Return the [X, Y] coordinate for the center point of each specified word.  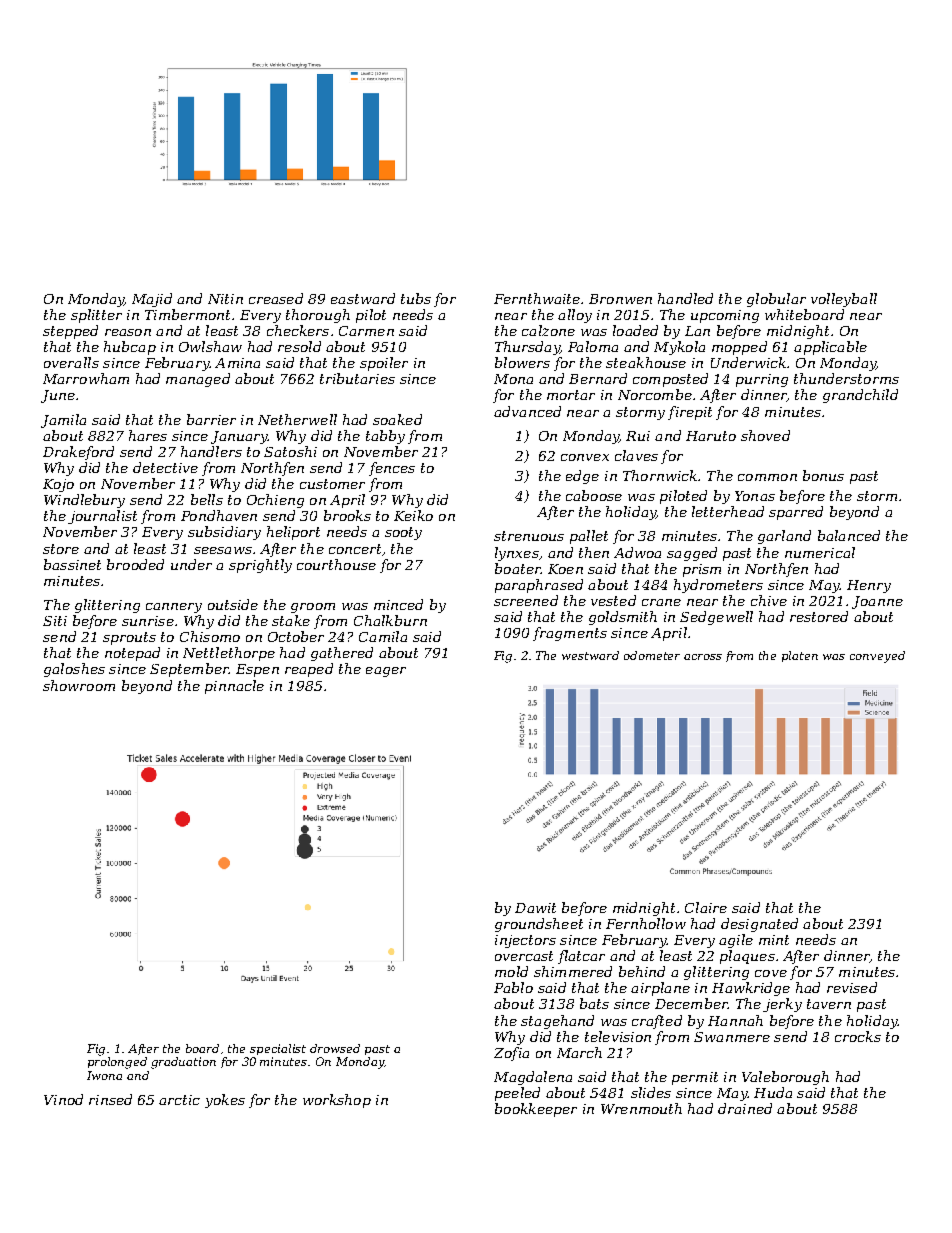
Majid [152, 300]
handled [685, 298]
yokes [225, 1101]
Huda [773, 1092]
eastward [363, 298]
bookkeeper [536, 1110]
